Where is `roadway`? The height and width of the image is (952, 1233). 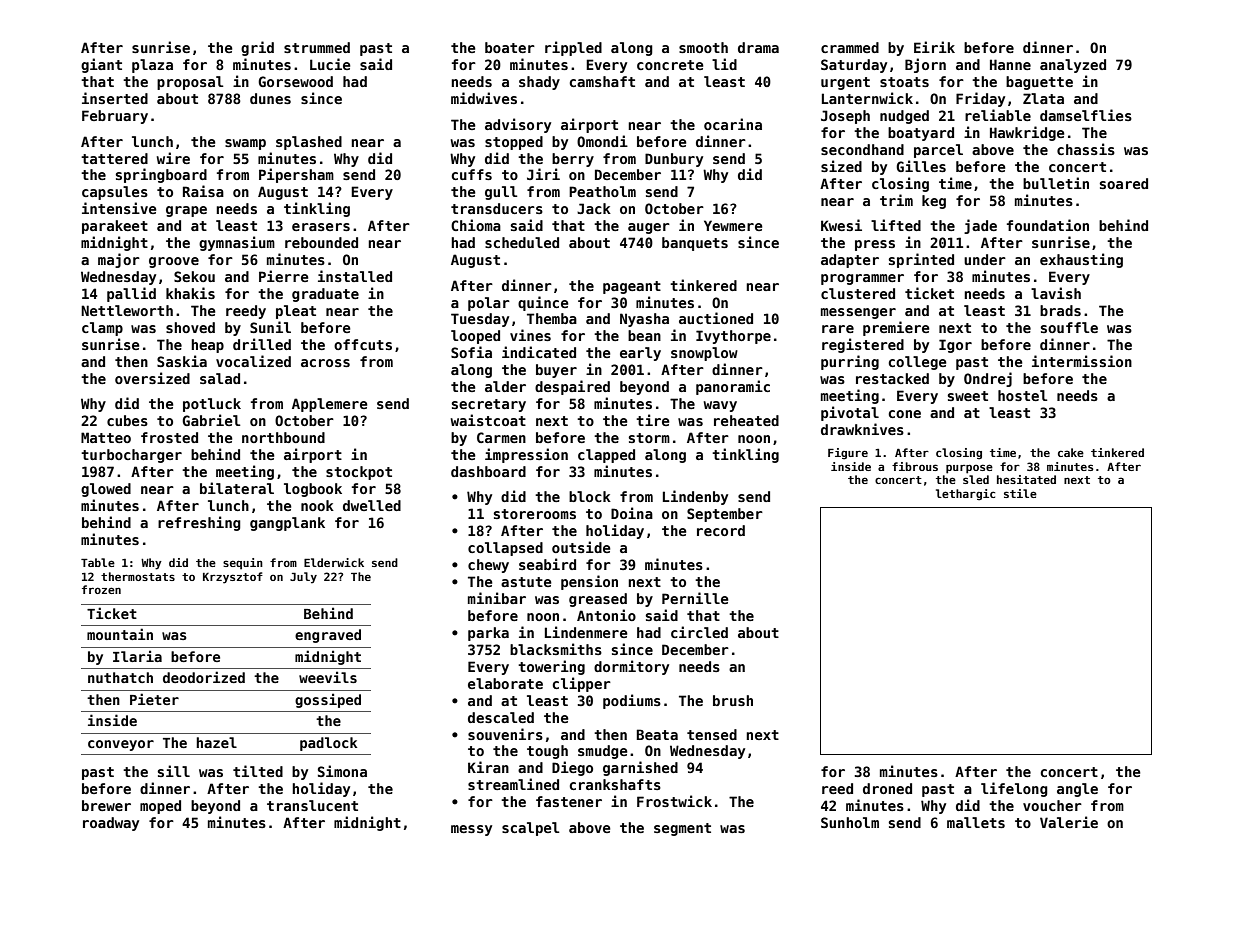 roadway is located at coordinates (111, 824).
